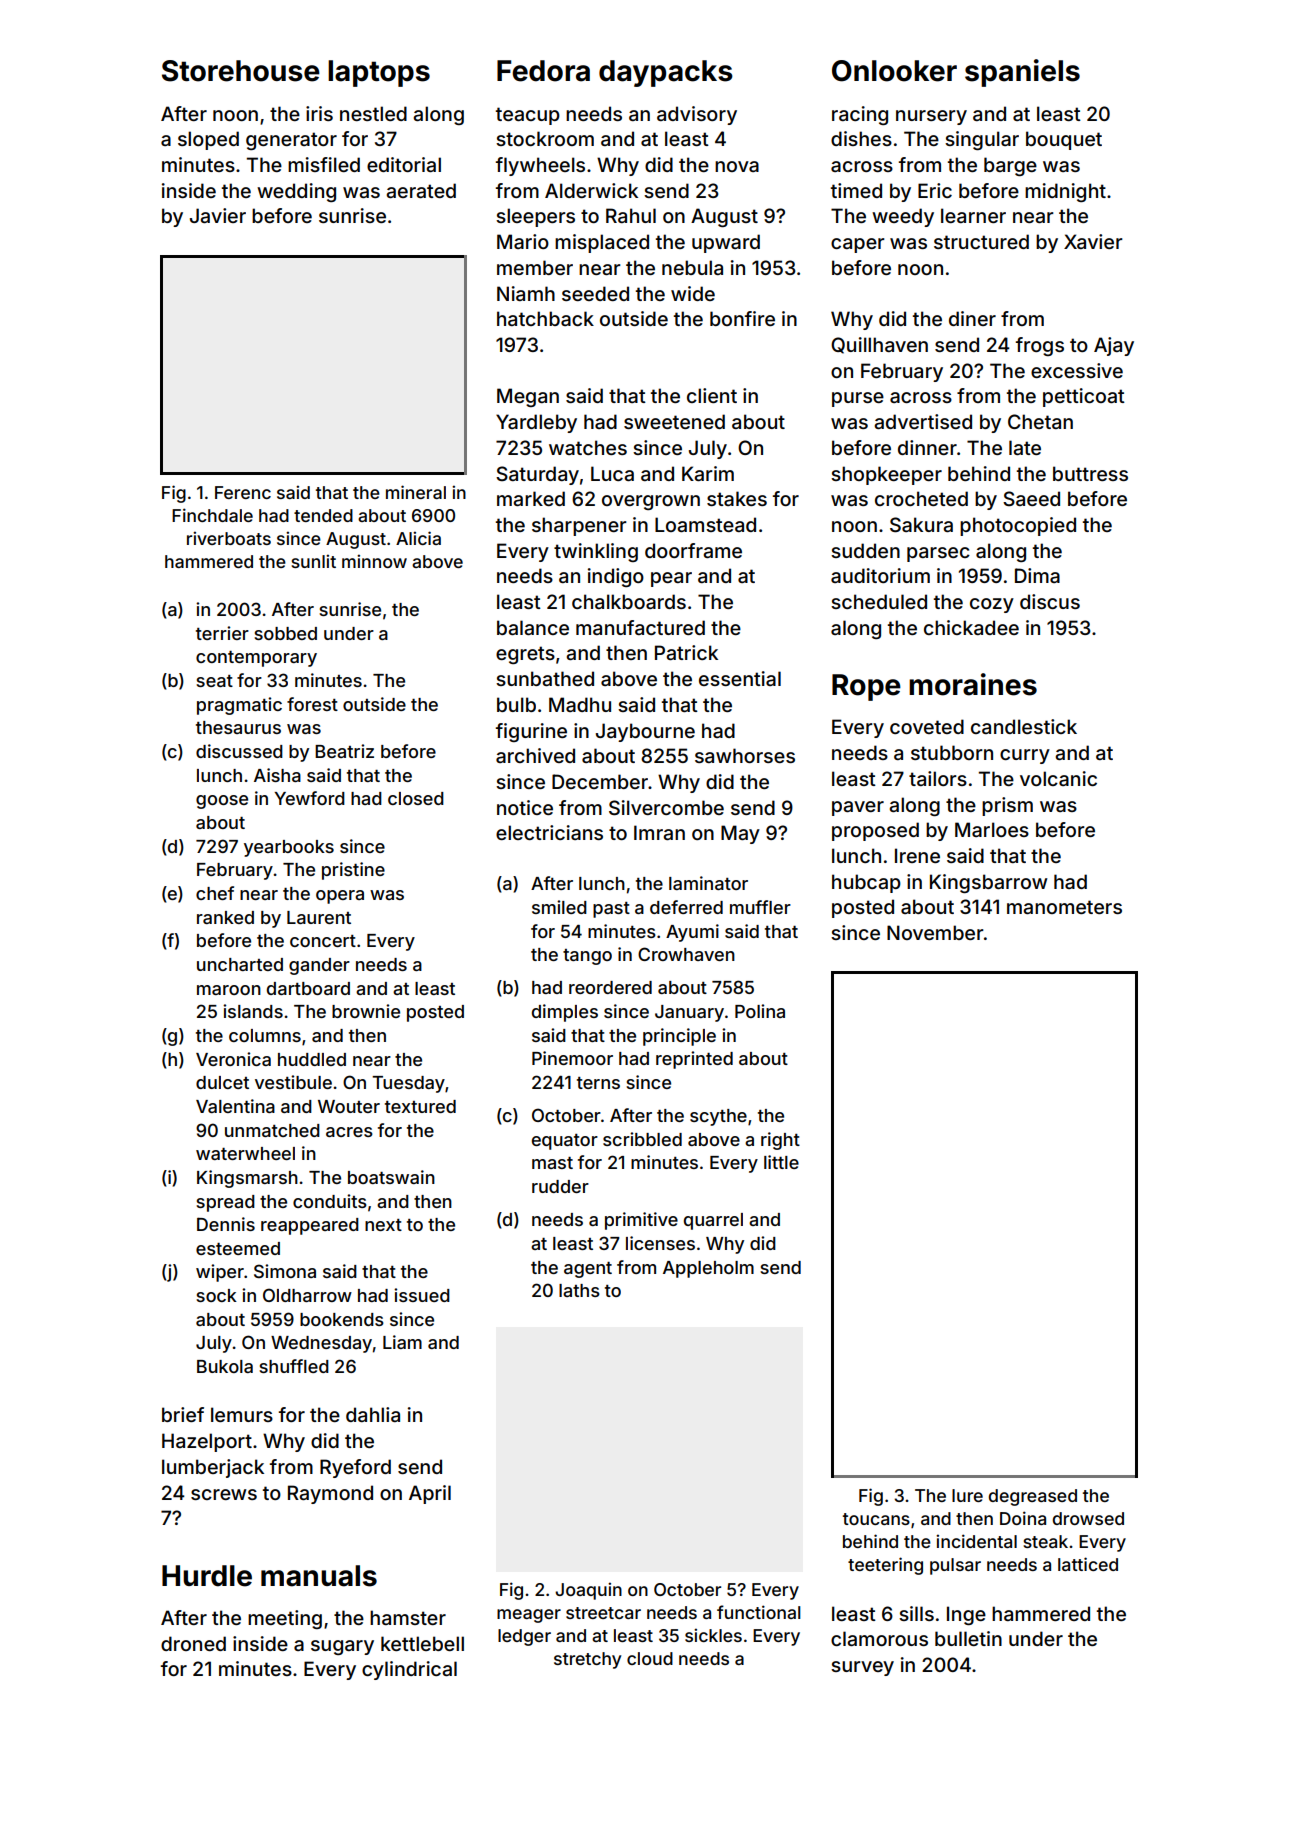  I want to click on volcanic, so click(1058, 778).
